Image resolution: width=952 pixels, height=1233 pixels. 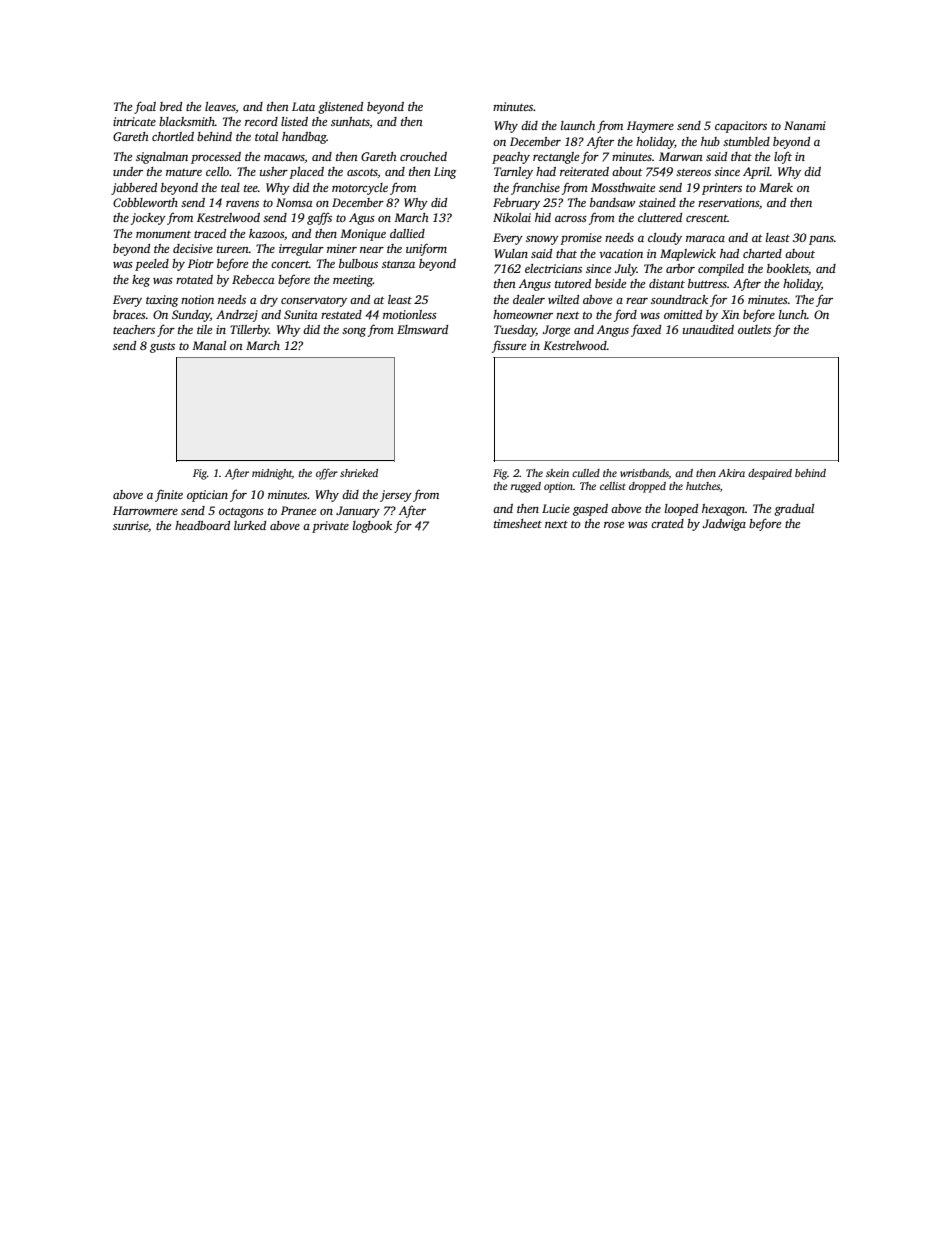 I want to click on fissure, so click(x=509, y=346).
